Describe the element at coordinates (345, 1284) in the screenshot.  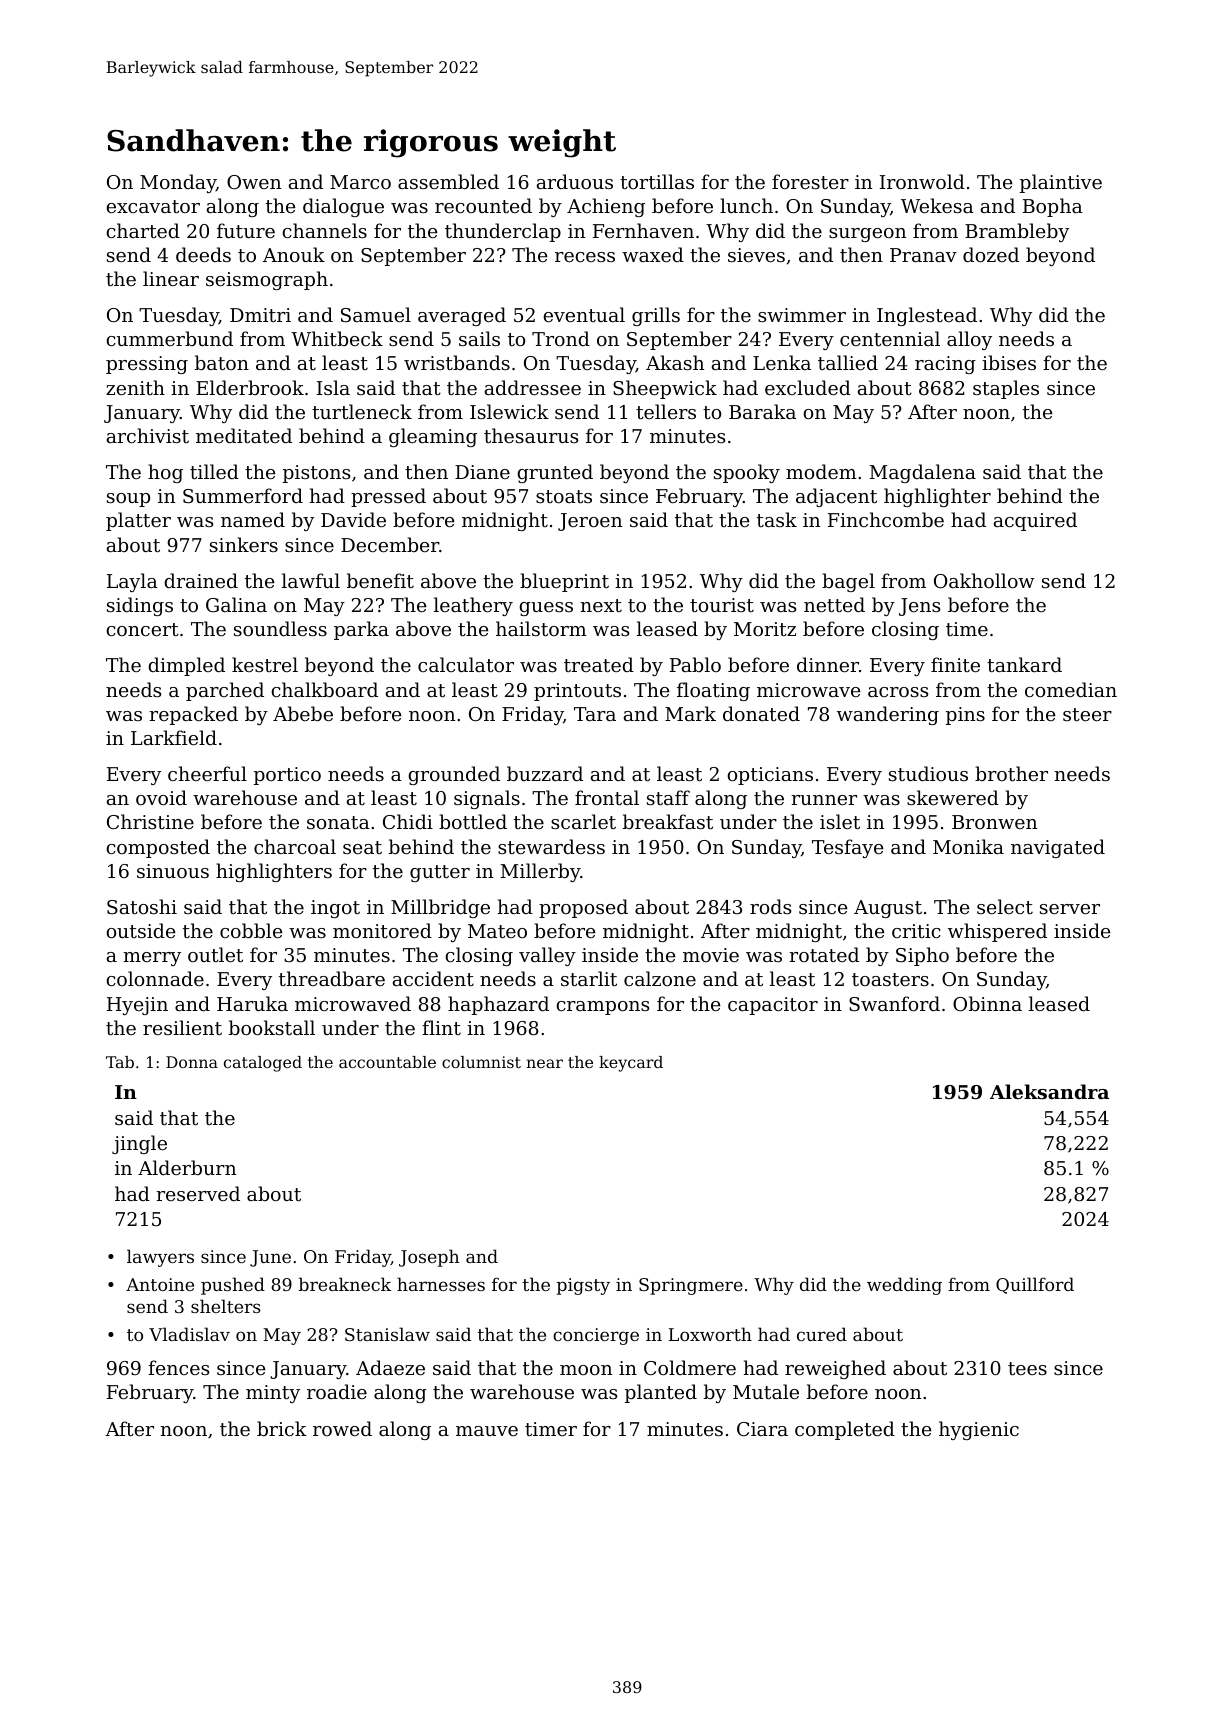
I see `breakneck` at that location.
